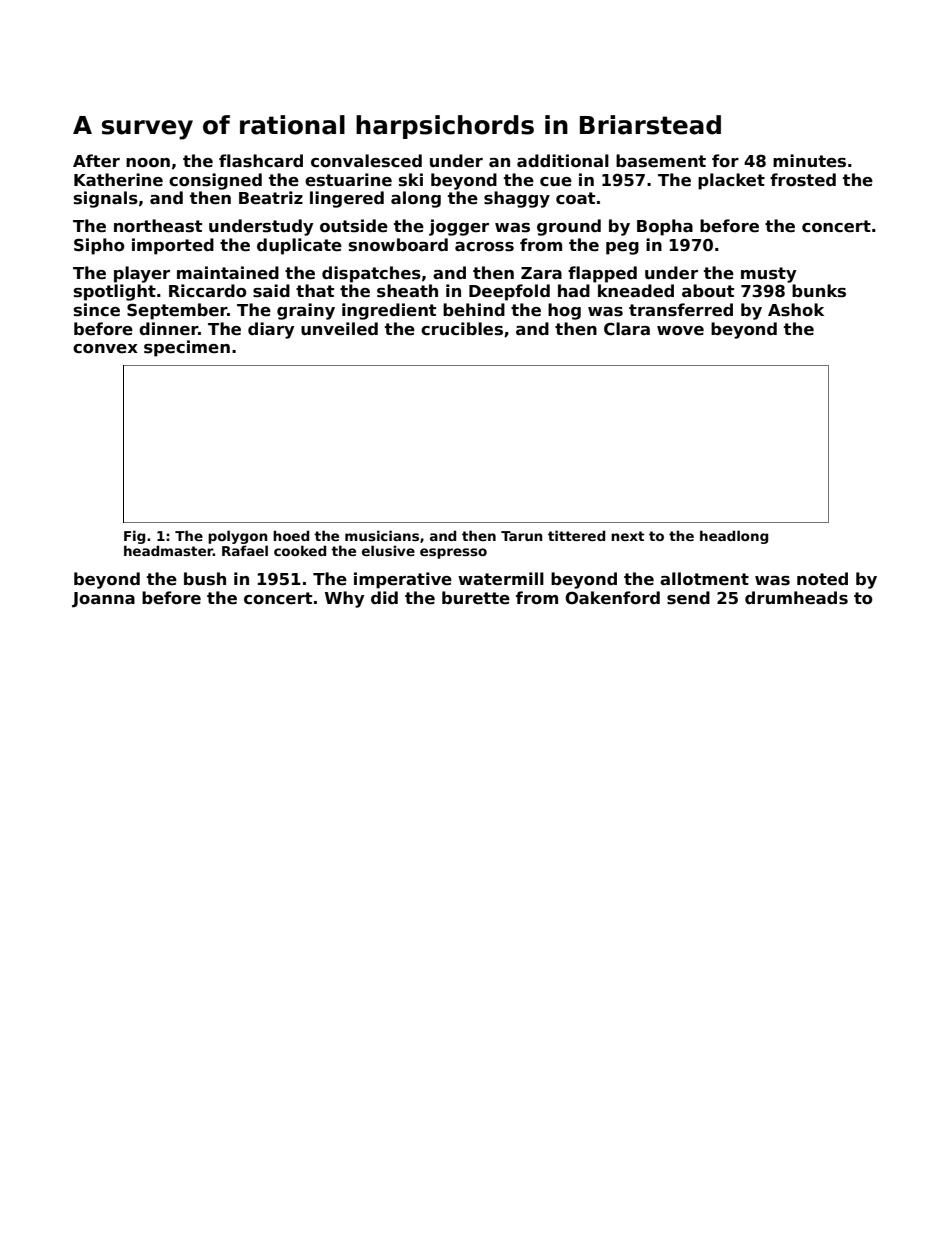 The image size is (952, 1233). What do you see at coordinates (556, 182) in the page?
I see `cue` at bounding box center [556, 182].
